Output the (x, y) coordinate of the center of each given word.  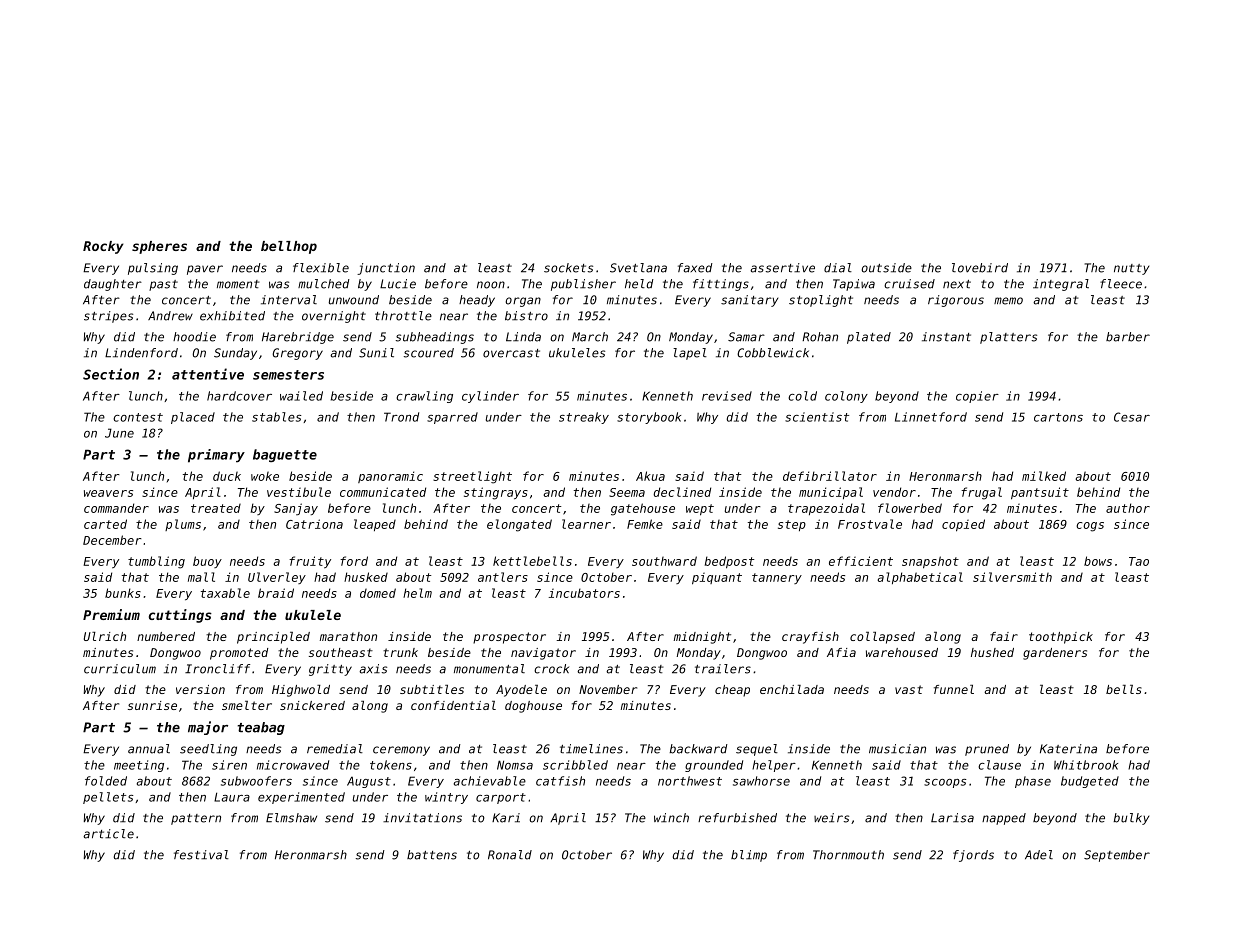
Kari (506, 818)
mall (201, 577)
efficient (861, 561)
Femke (645, 524)
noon (491, 285)
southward (664, 561)
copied (963, 525)
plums (183, 525)
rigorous (956, 301)
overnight (334, 317)
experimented (301, 798)
